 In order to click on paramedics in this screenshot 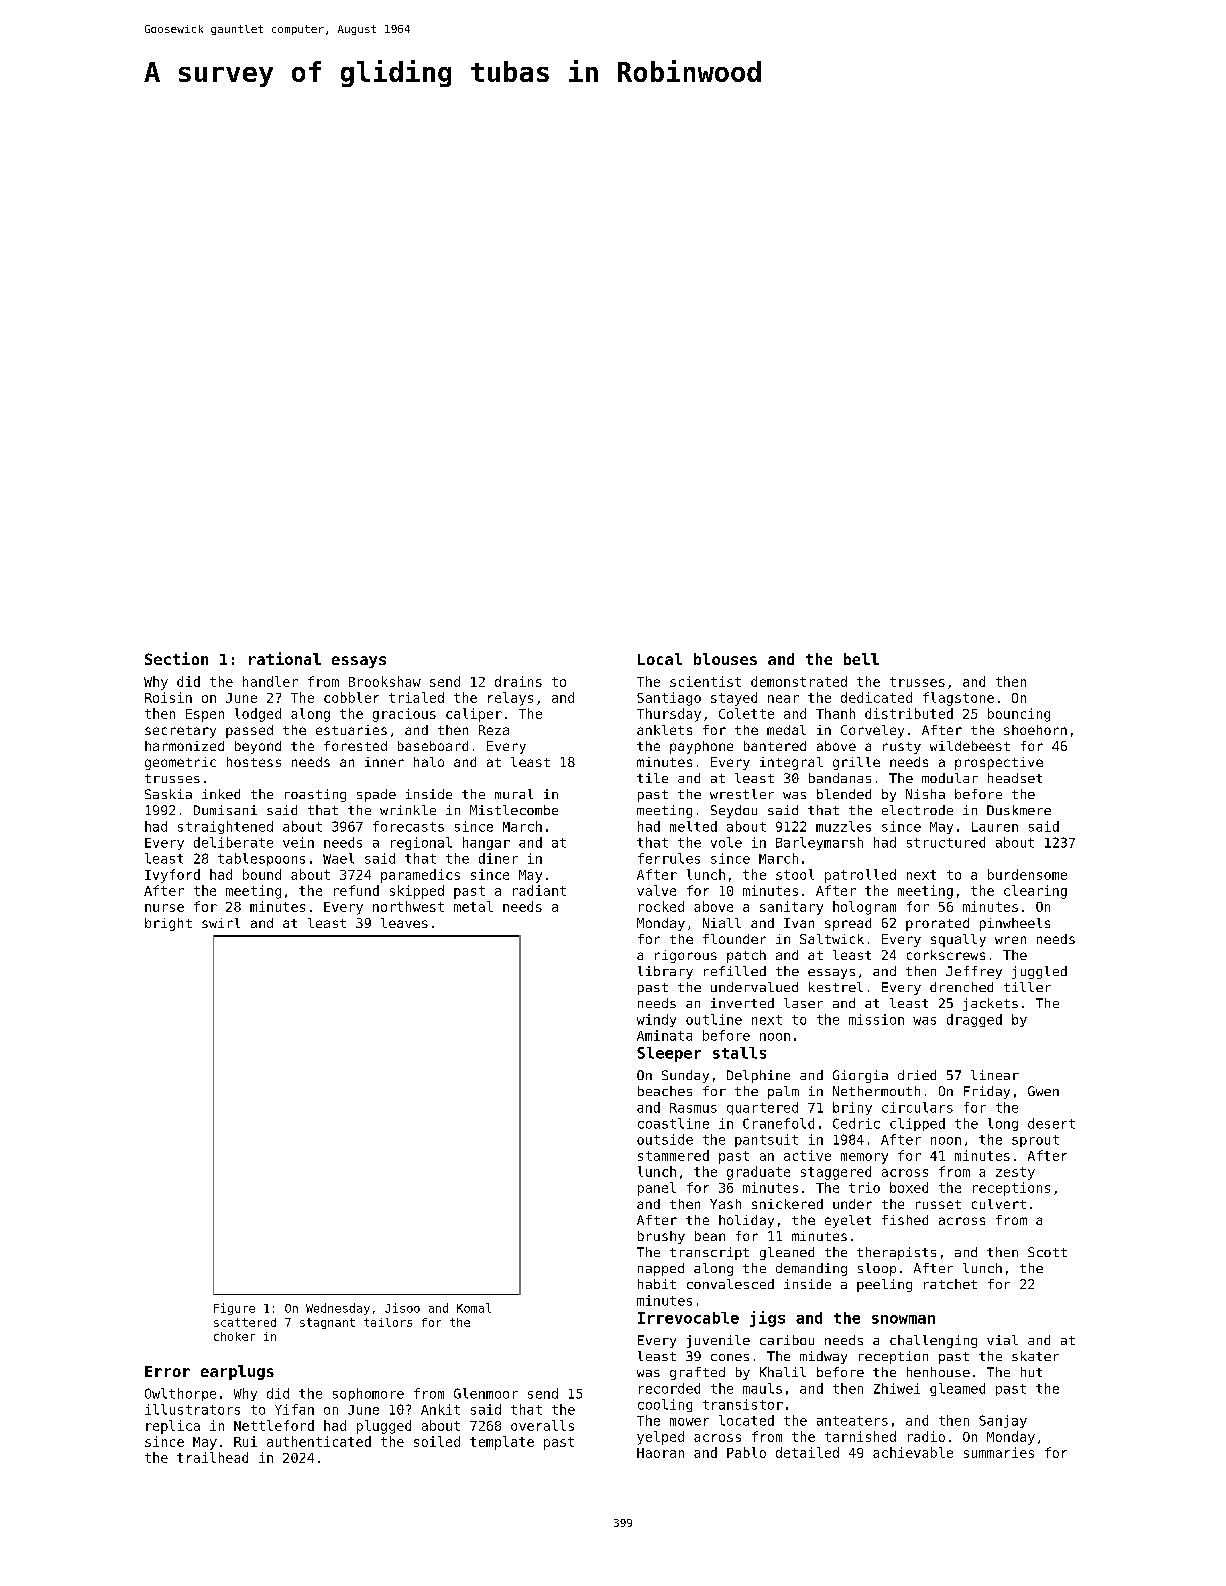, I will do `click(420, 876)`.
